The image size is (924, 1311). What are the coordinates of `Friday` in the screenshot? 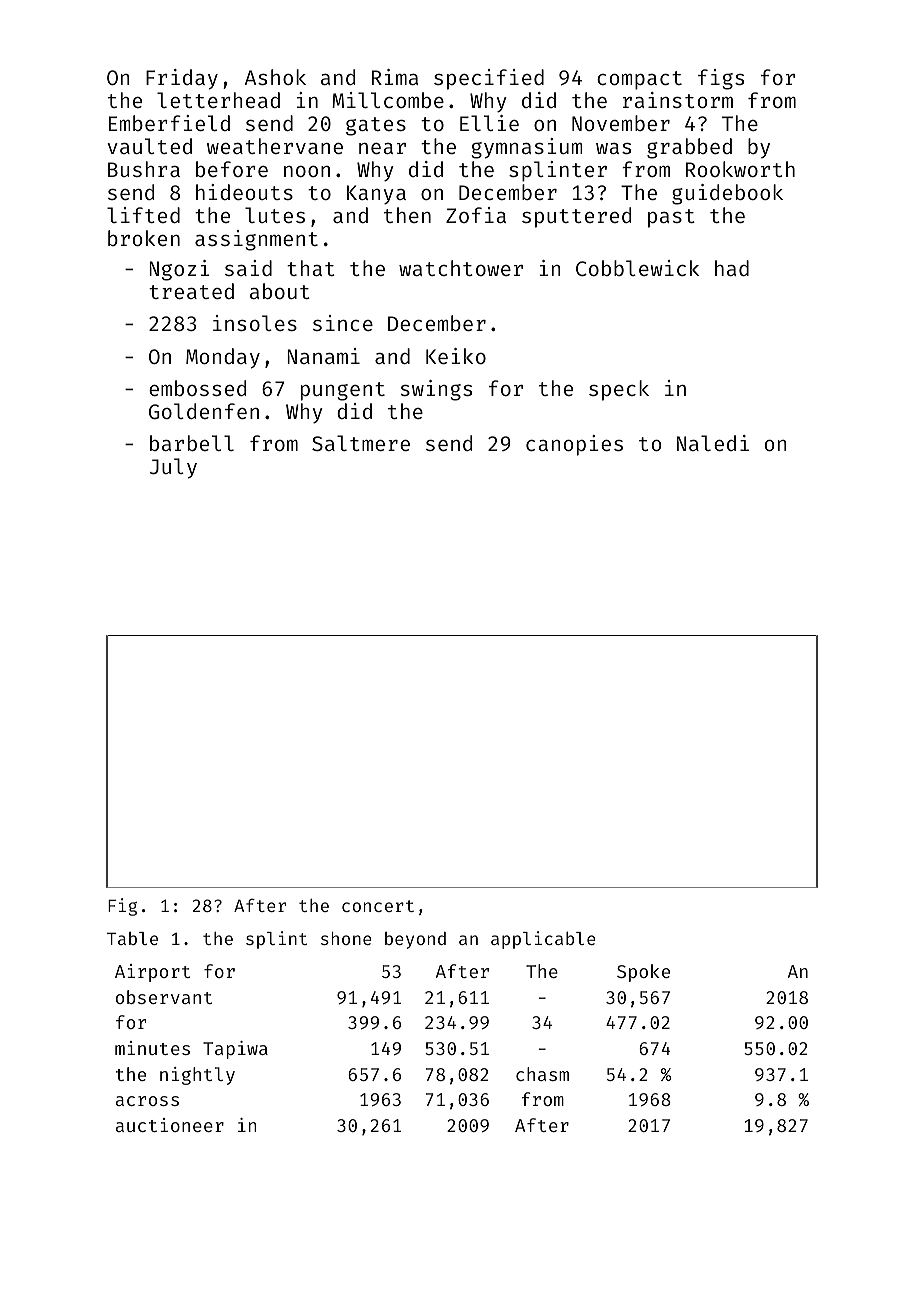 It's located at (182, 79).
